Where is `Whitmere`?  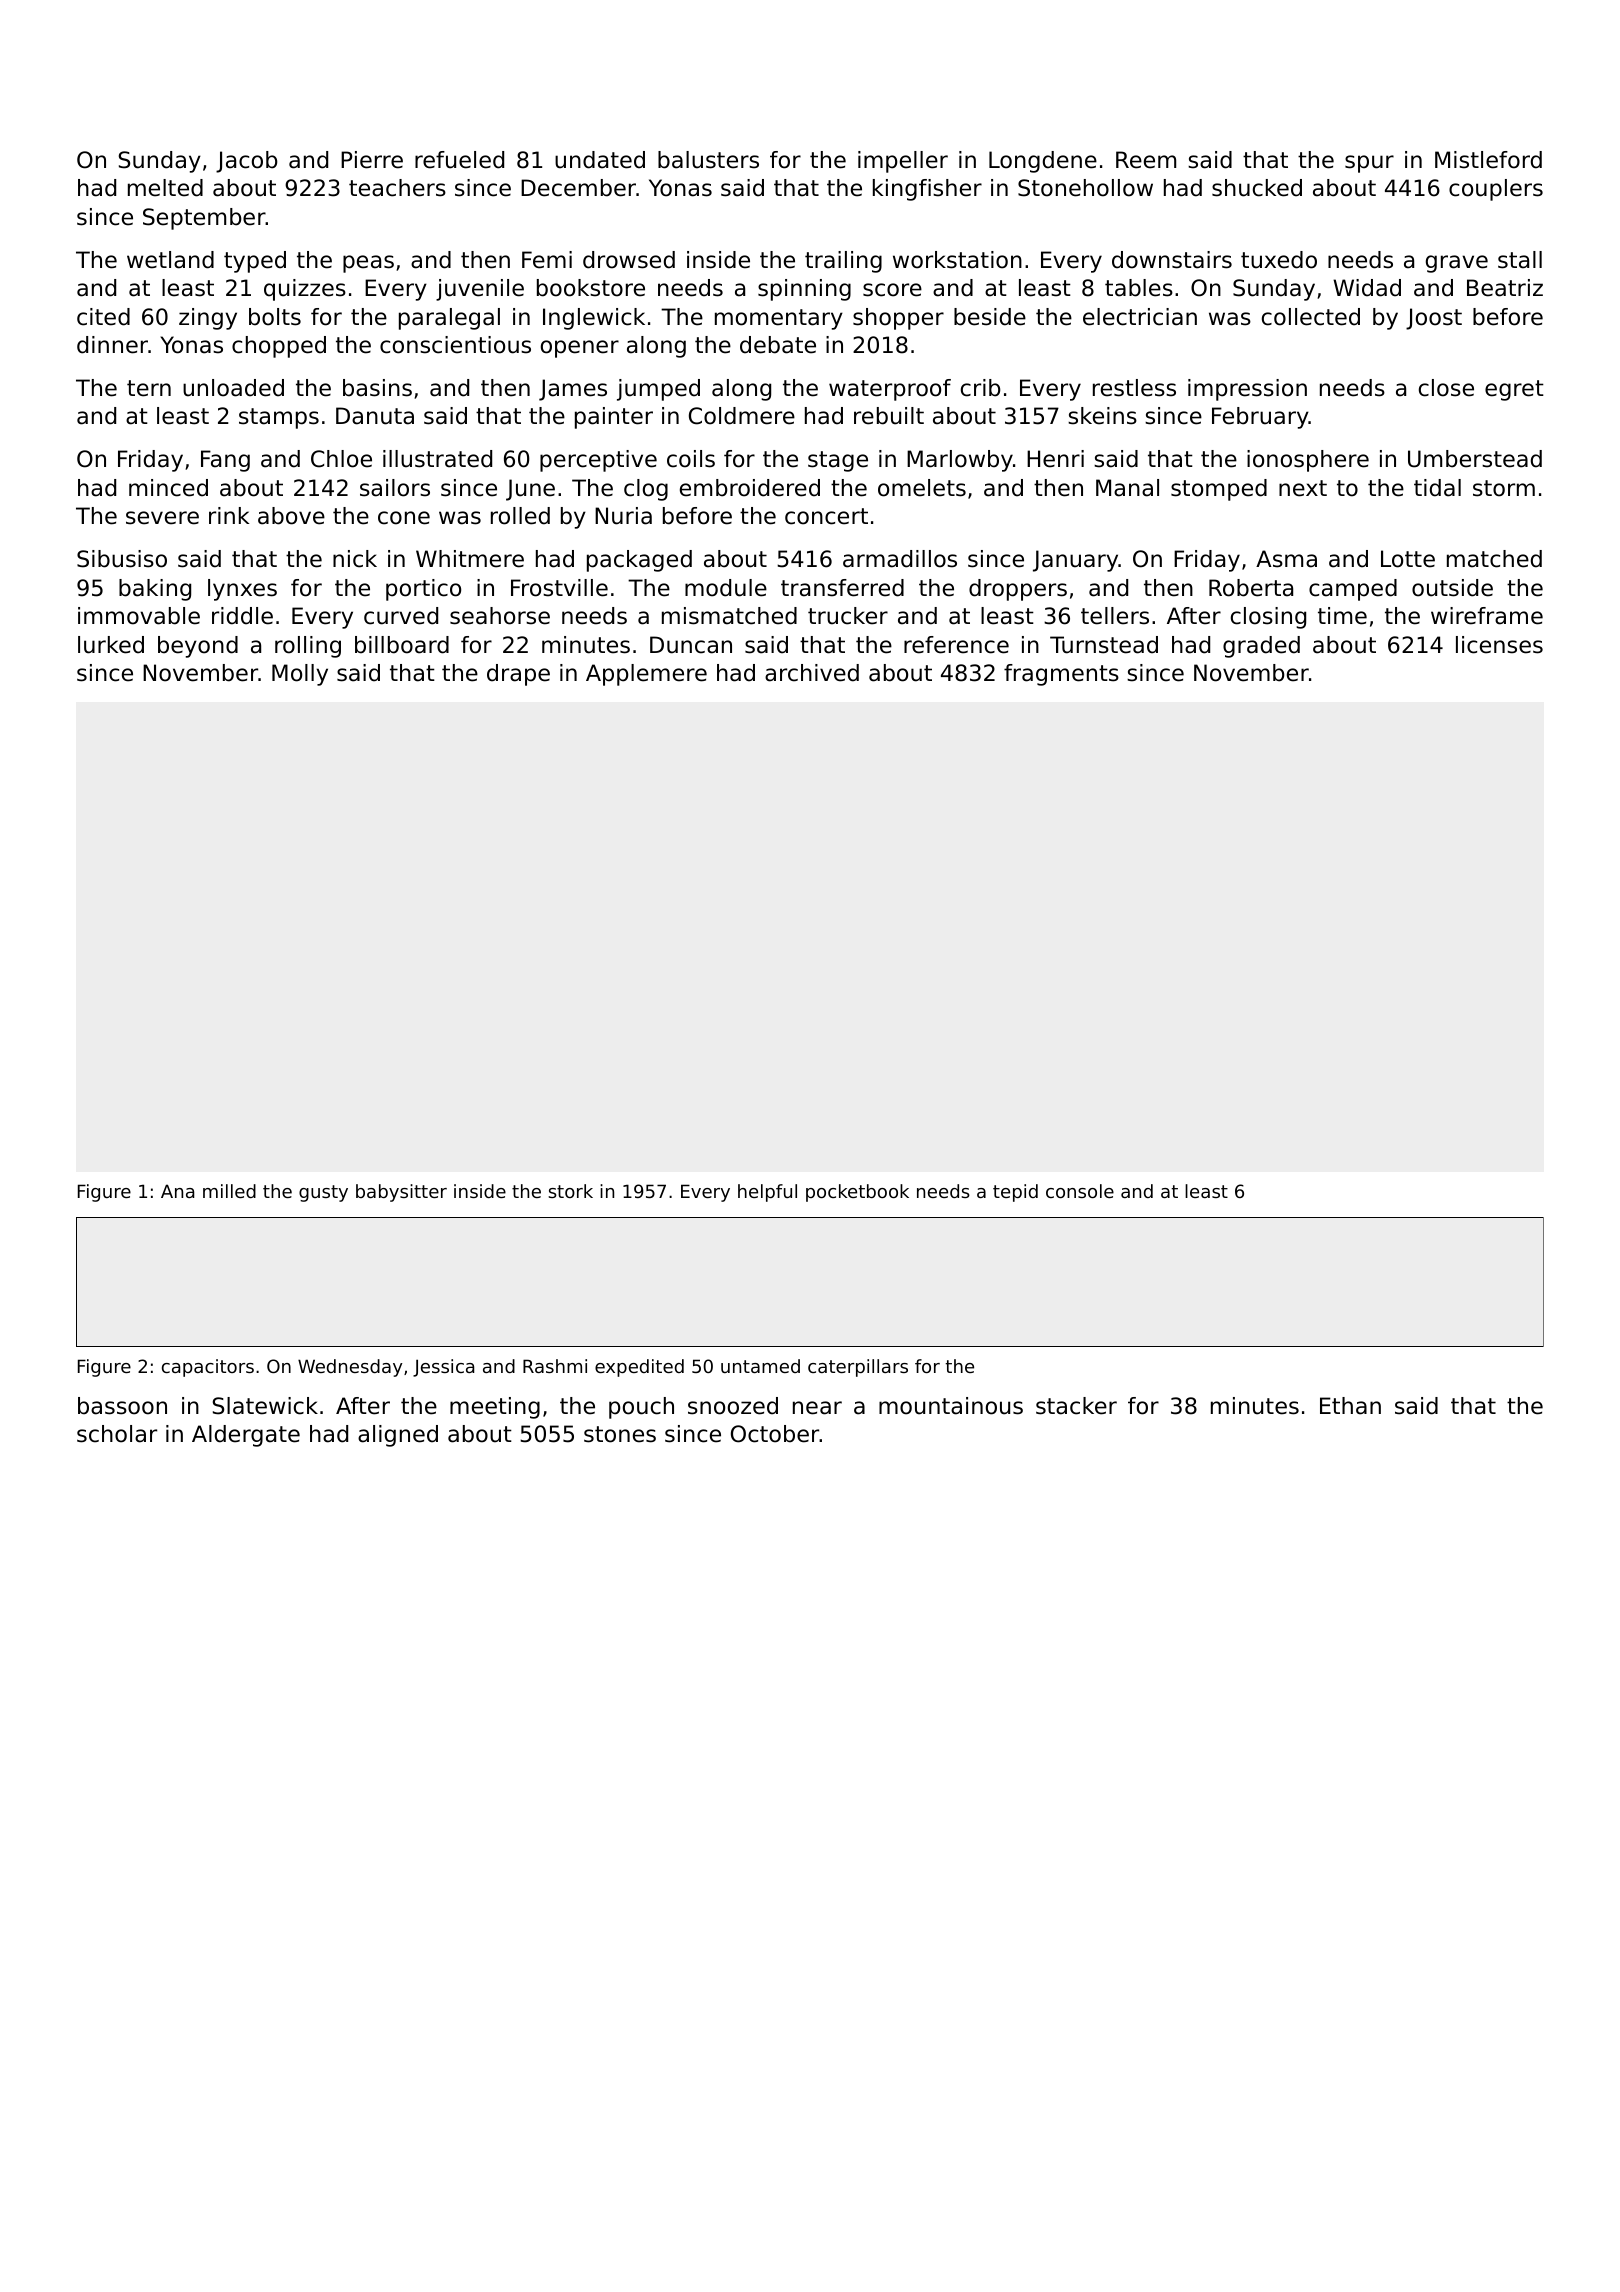 Whitmere is located at coordinates (470, 559).
